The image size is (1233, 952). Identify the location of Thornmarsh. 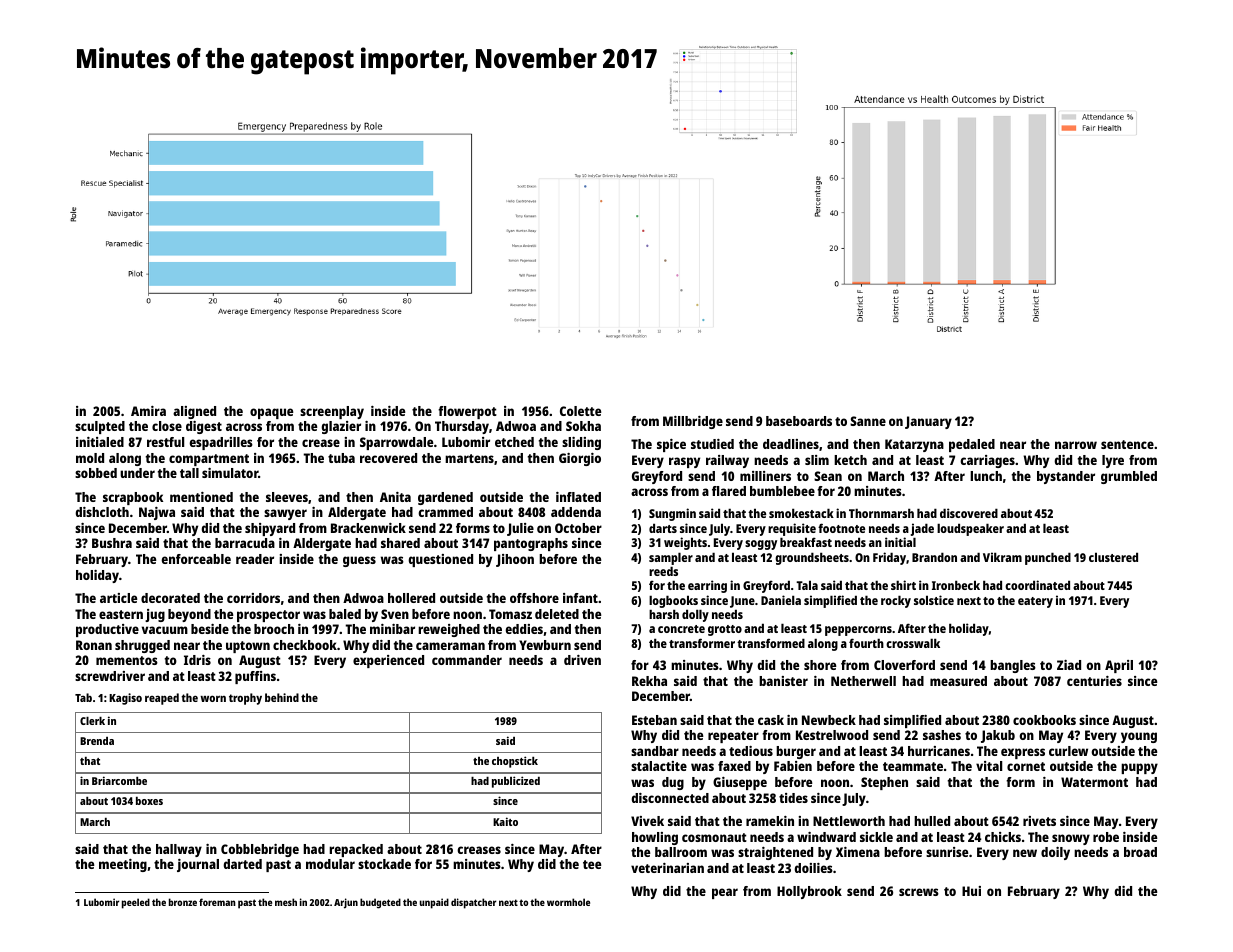
(881, 513).
